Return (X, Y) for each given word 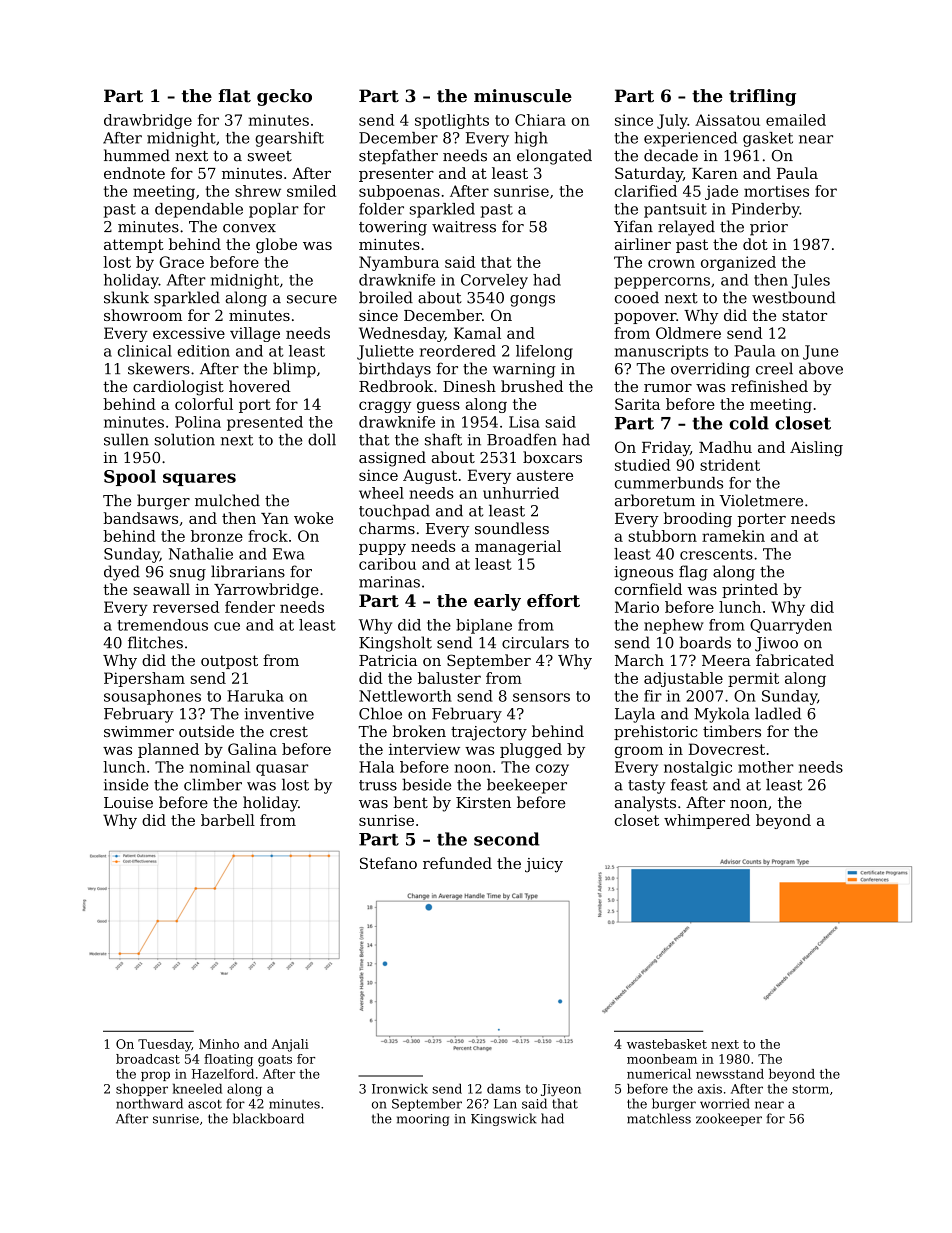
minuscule (523, 96)
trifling (762, 97)
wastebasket (667, 1044)
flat (235, 96)
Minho (219, 1044)
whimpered (707, 821)
